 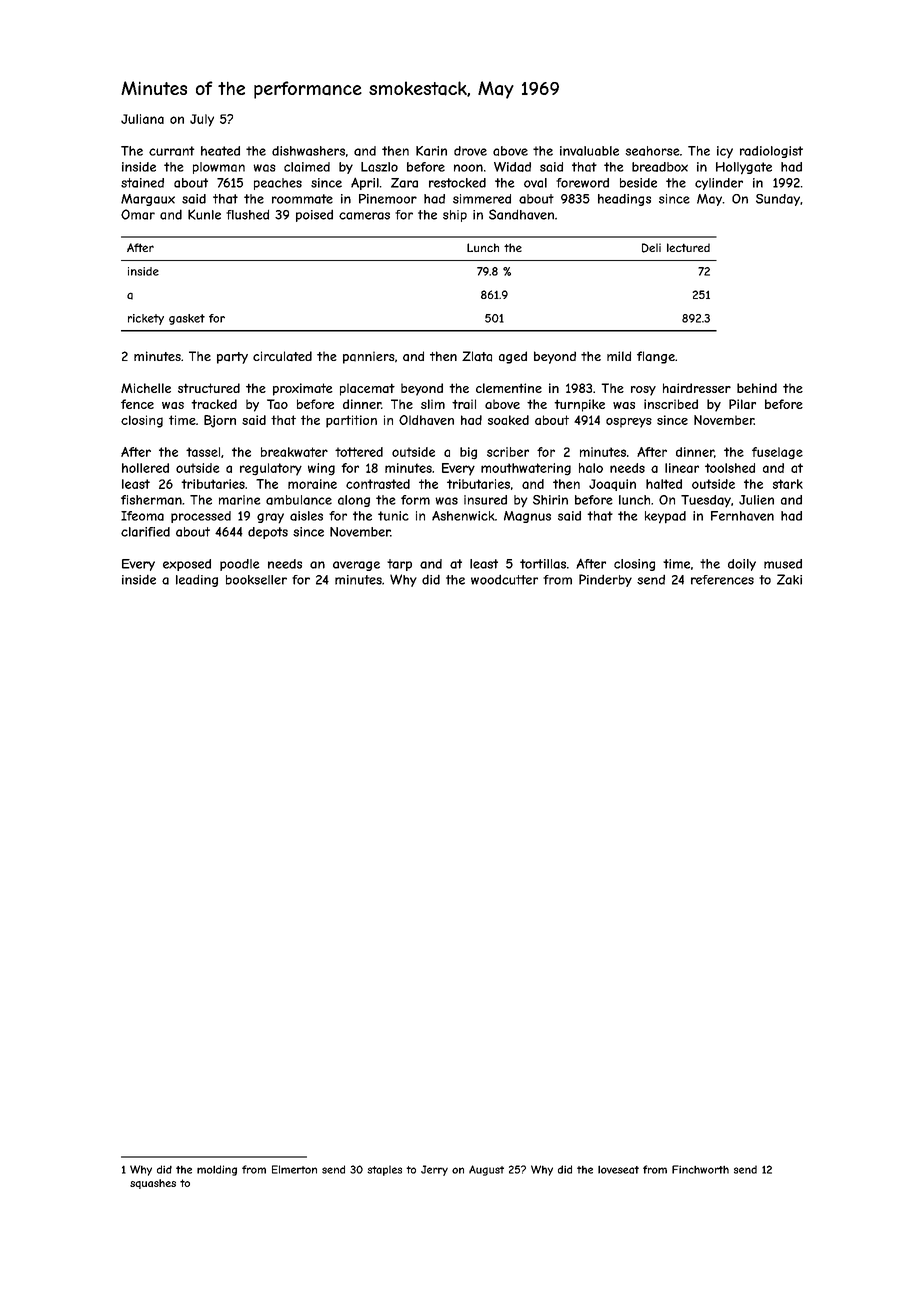 I want to click on exposed, so click(x=187, y=565).
